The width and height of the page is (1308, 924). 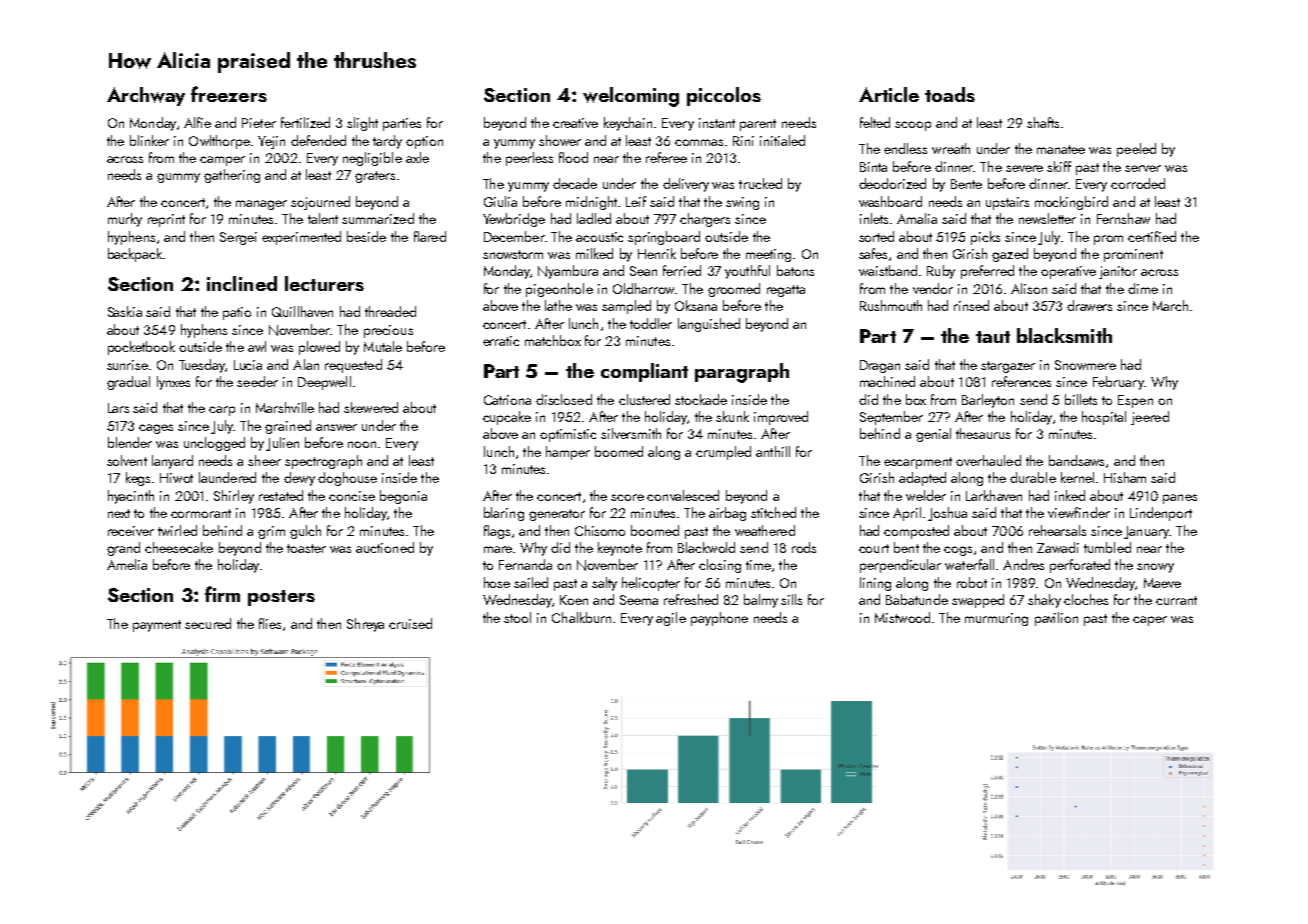 What do you see at coordinates (1118, 272) in the page?
I see `janitor` at bounding box center [1118, 272].
